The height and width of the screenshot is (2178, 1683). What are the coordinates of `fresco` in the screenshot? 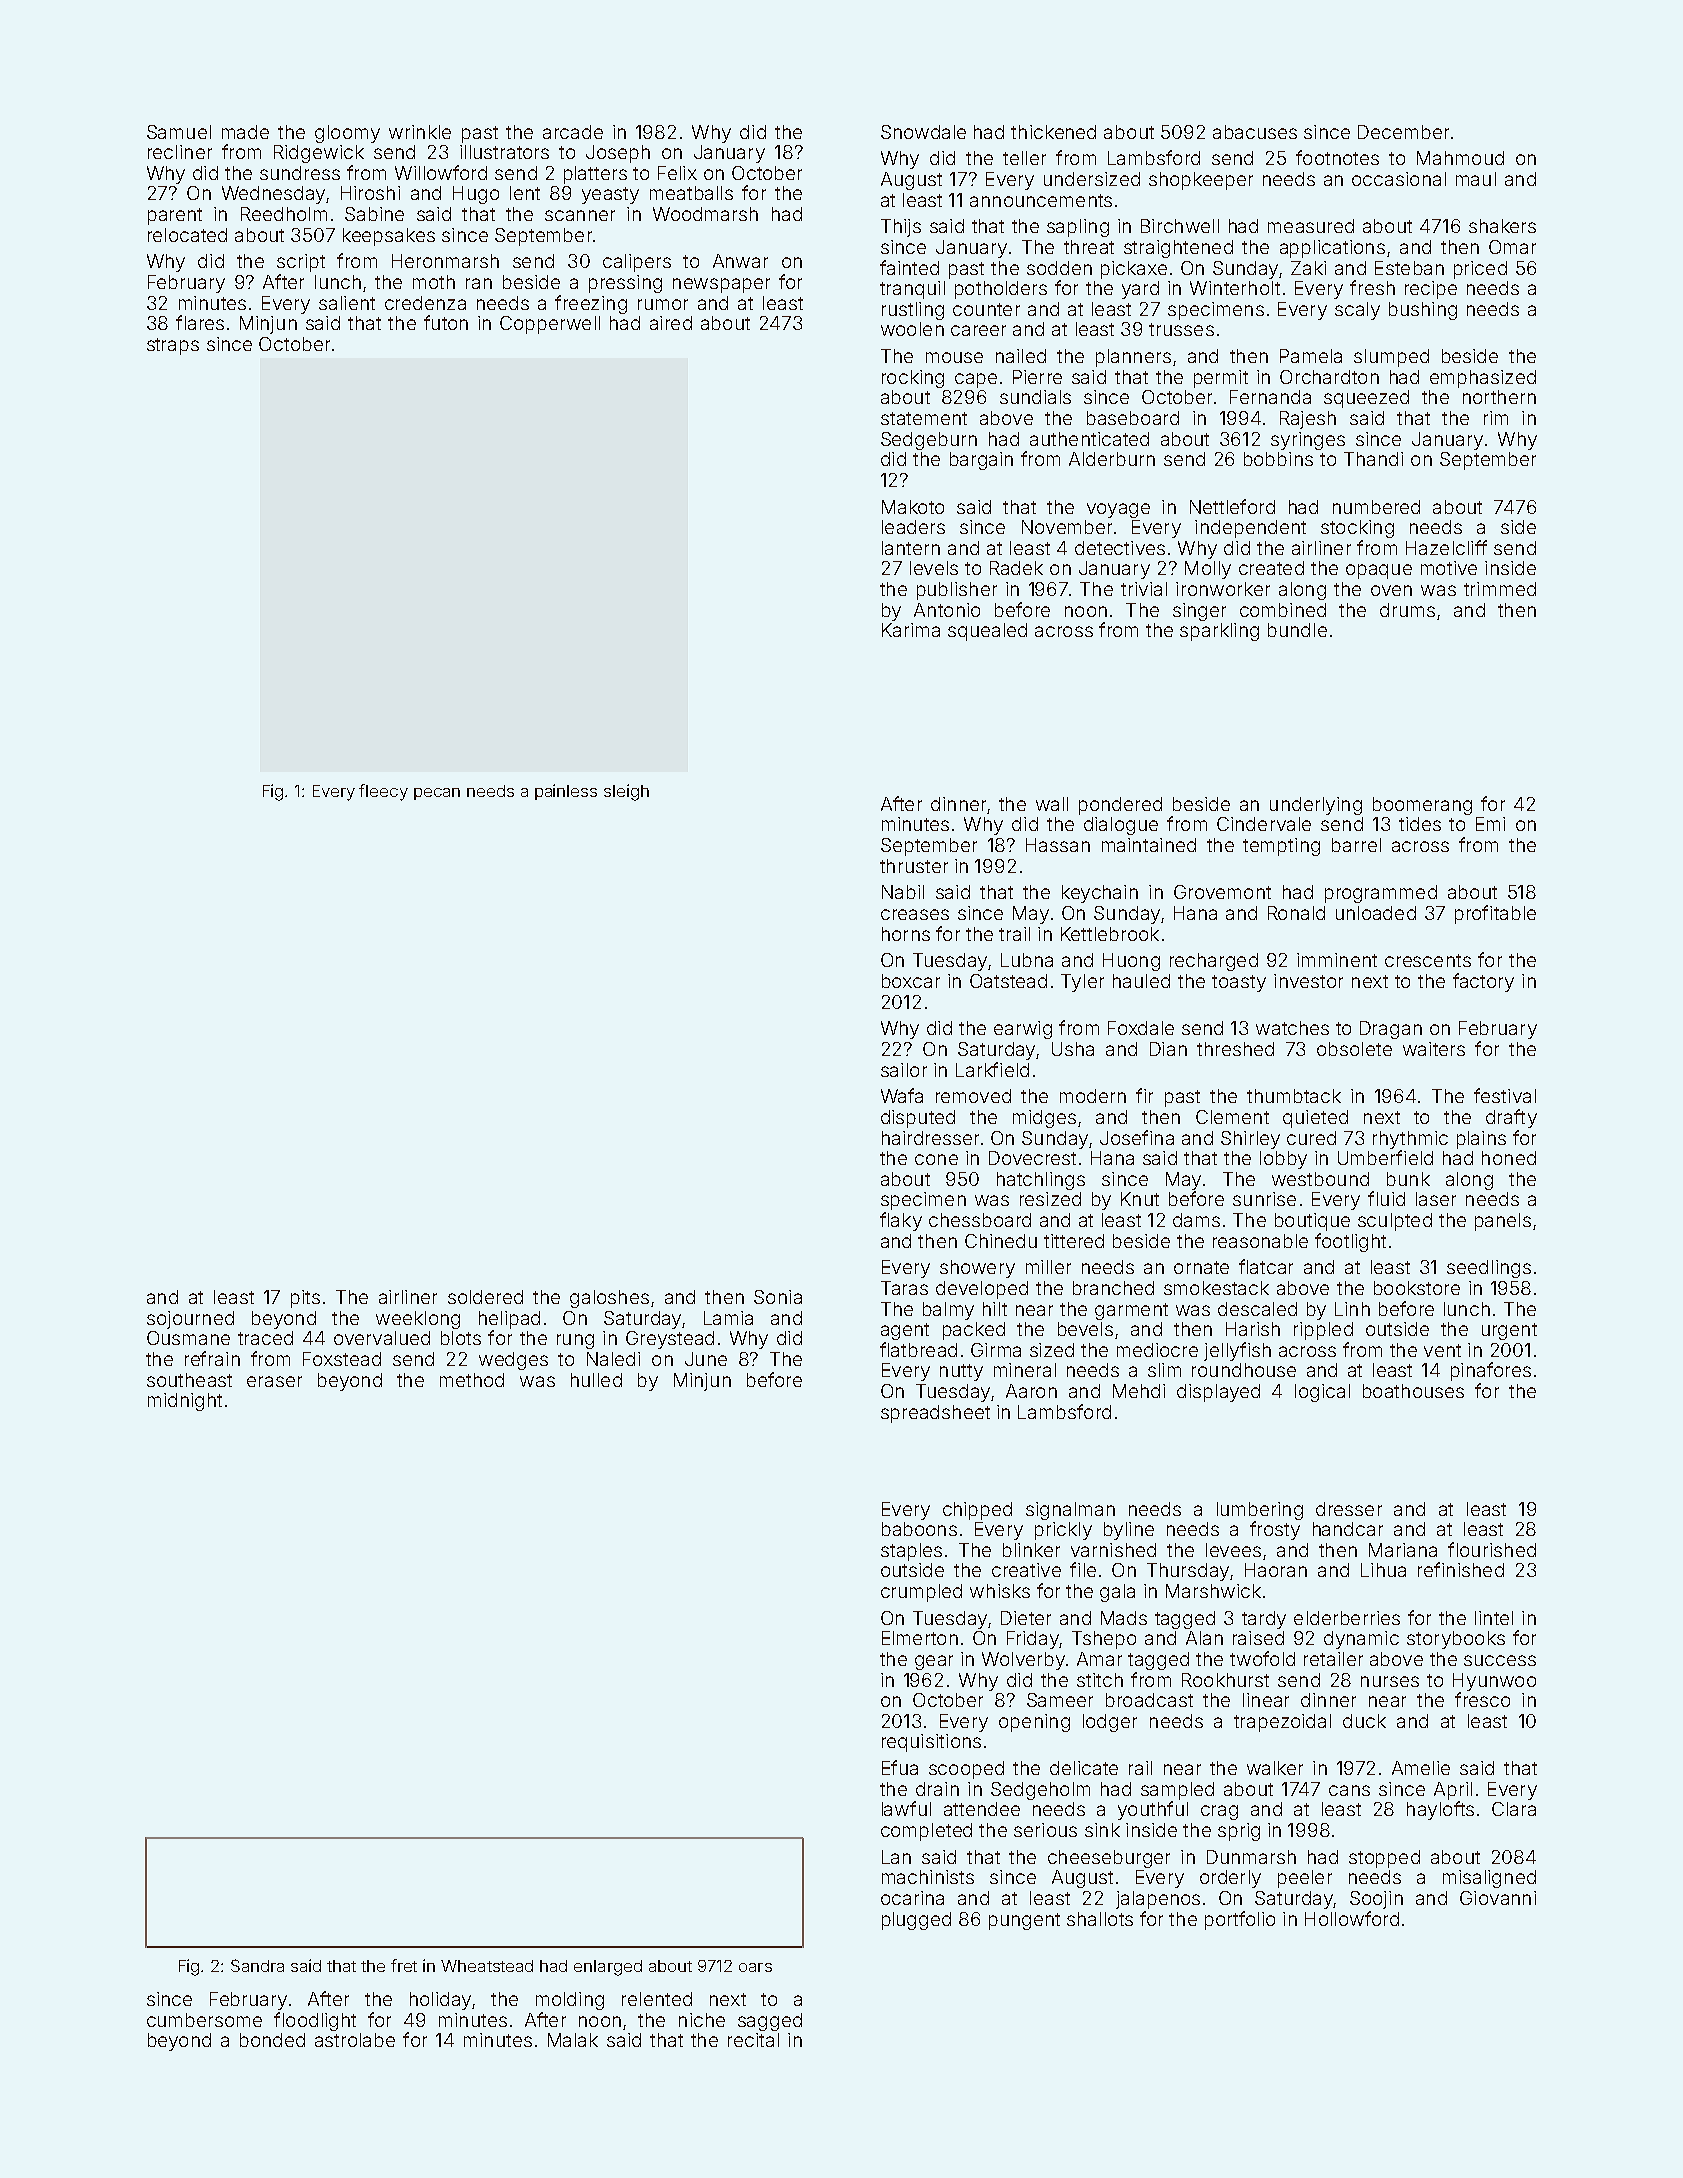 It's located at (1482, 1699).
